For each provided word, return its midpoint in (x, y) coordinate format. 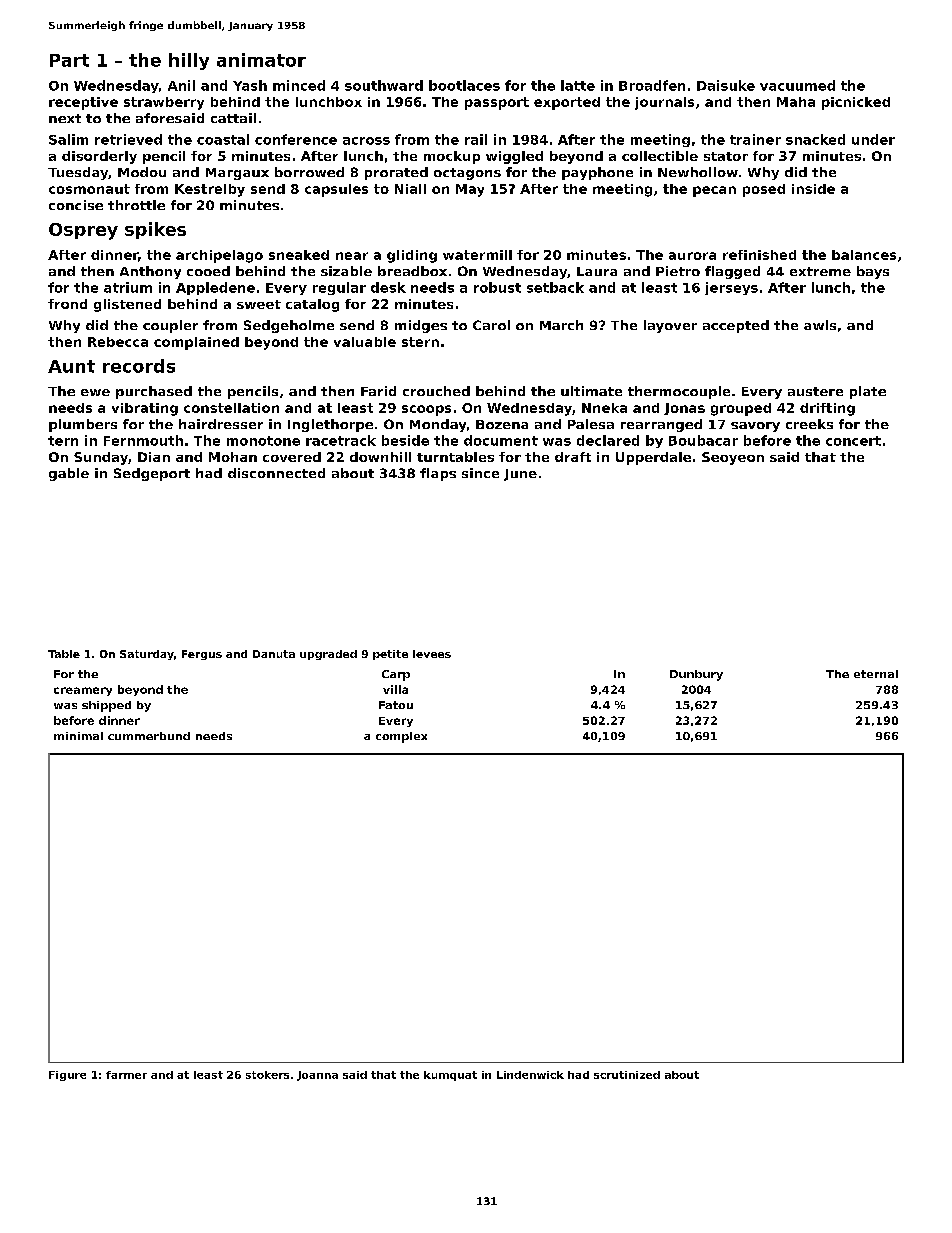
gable (69, 474)
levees (432, 654)
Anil (181, 85)
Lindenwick (530, 1075)
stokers (267, 1075)
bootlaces (464, 85)
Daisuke (726, 85)
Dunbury (696, 675)
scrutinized (627, 1075)
